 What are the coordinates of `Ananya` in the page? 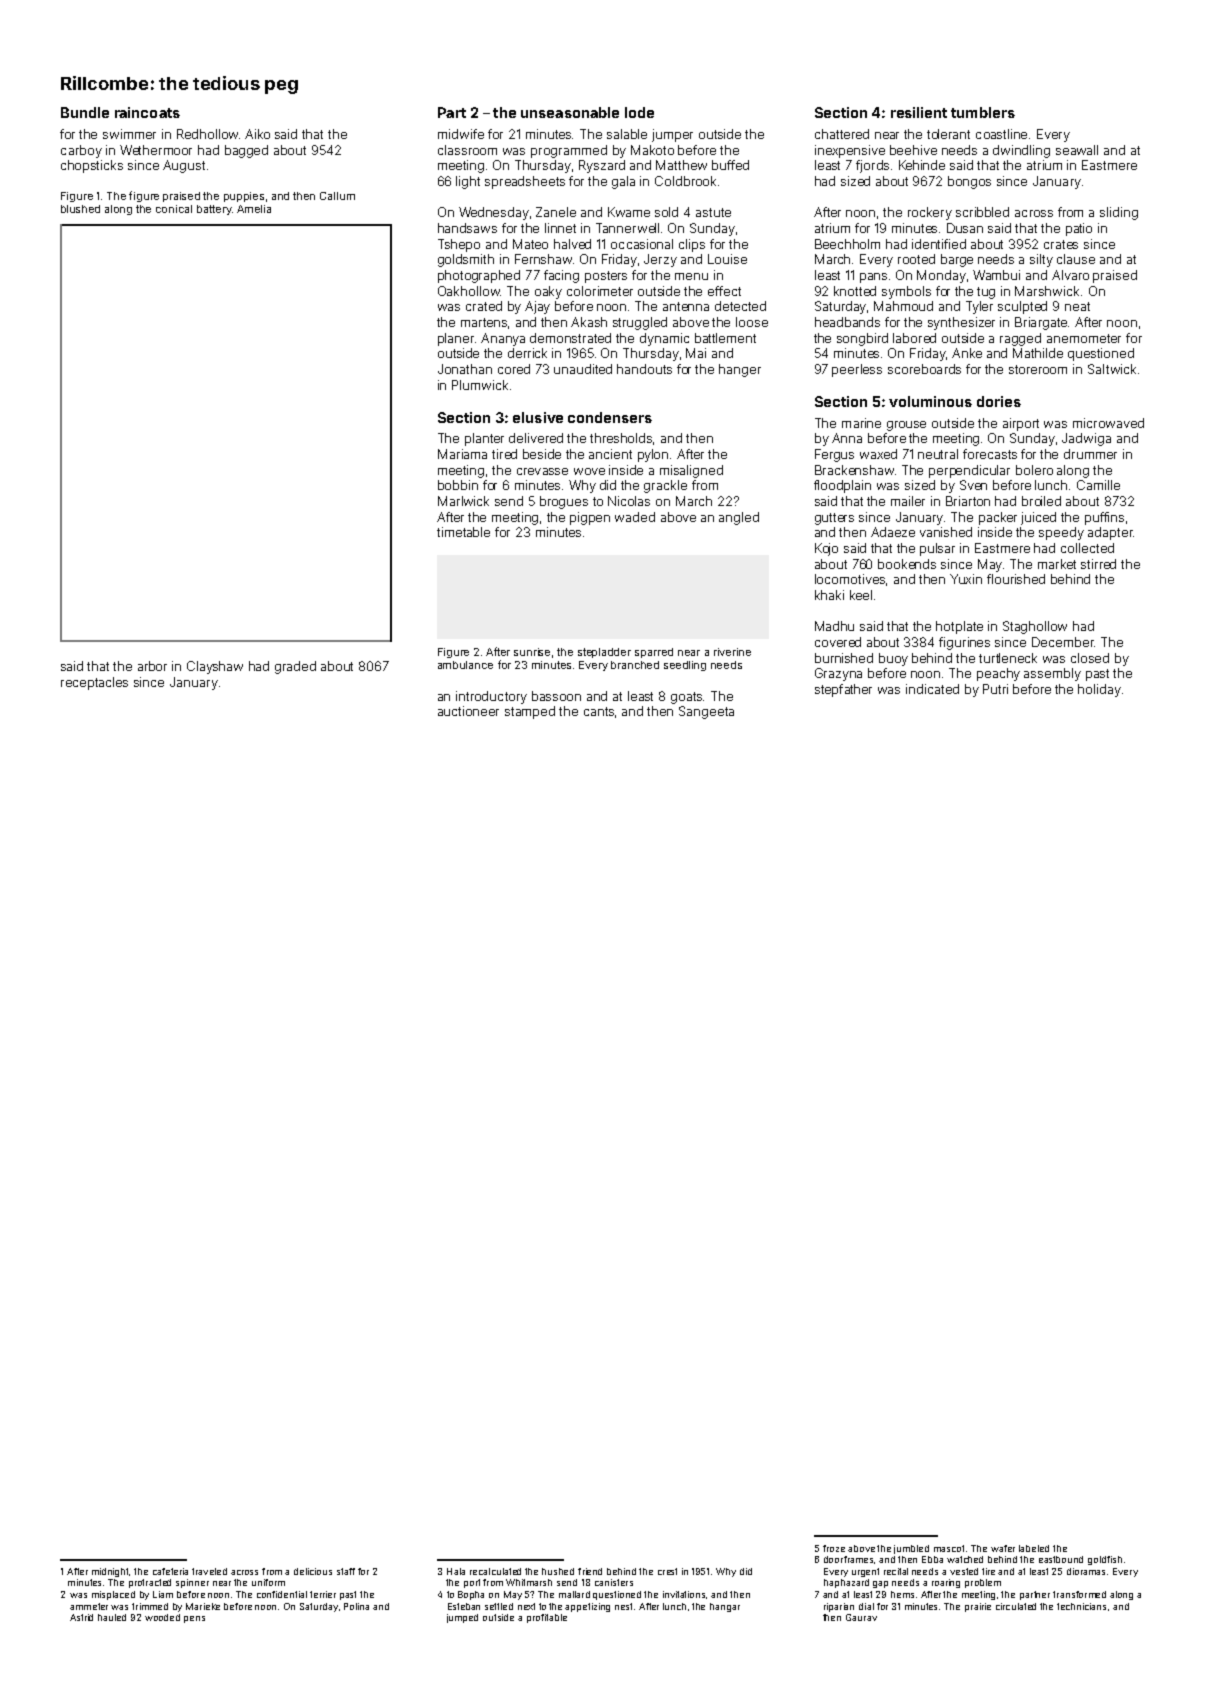 It's located at (503, 339).
